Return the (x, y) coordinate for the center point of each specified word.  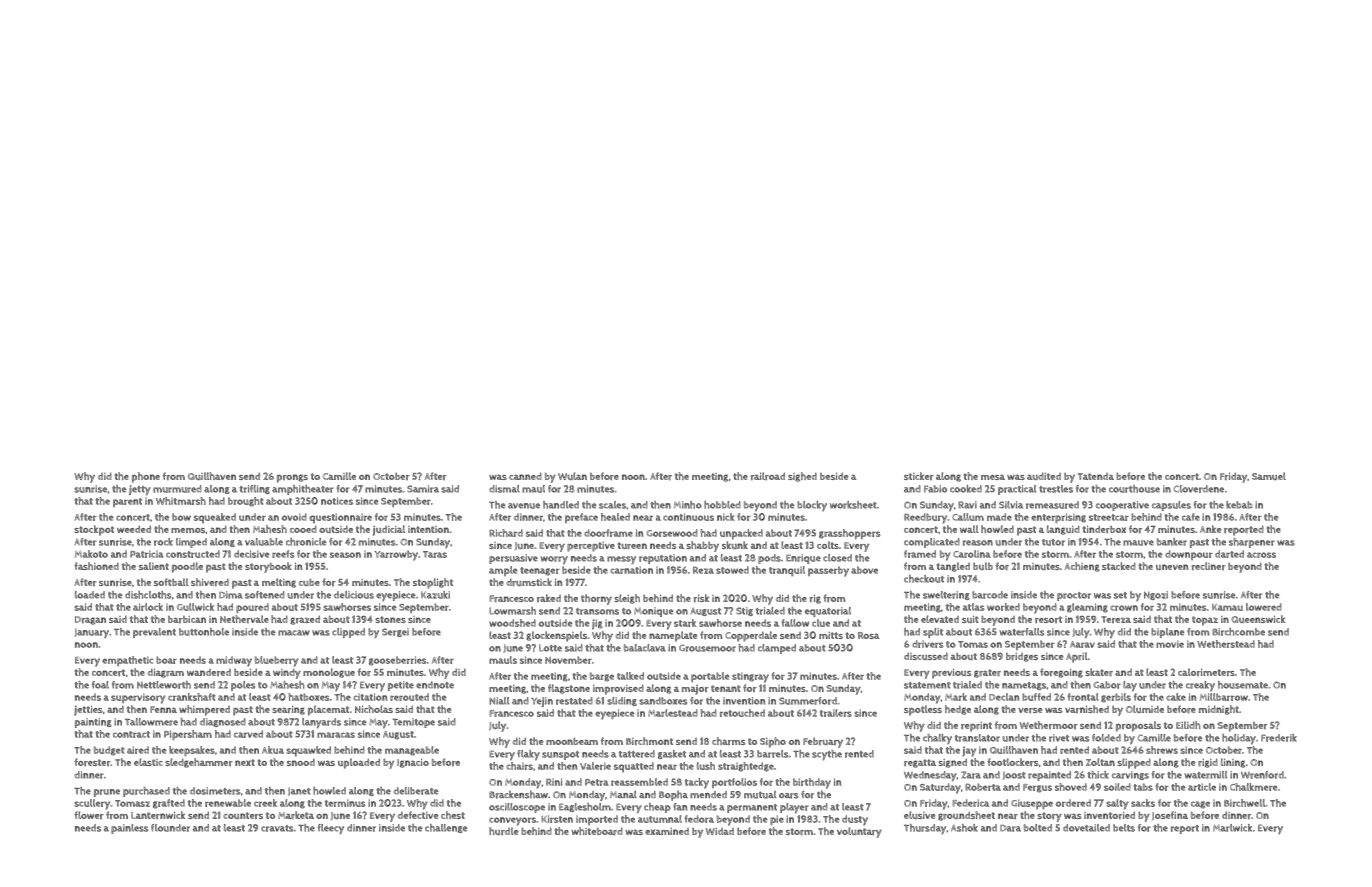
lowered (1264, 607)
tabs (1143, 787)
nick (726, 517)
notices (337, 501)
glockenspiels (556, 636)
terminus (345, 803)
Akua (273, 750)
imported (597, 820)
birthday (812, 783)
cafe (1191, 517)
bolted (1038, 828)
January (91, 633)
